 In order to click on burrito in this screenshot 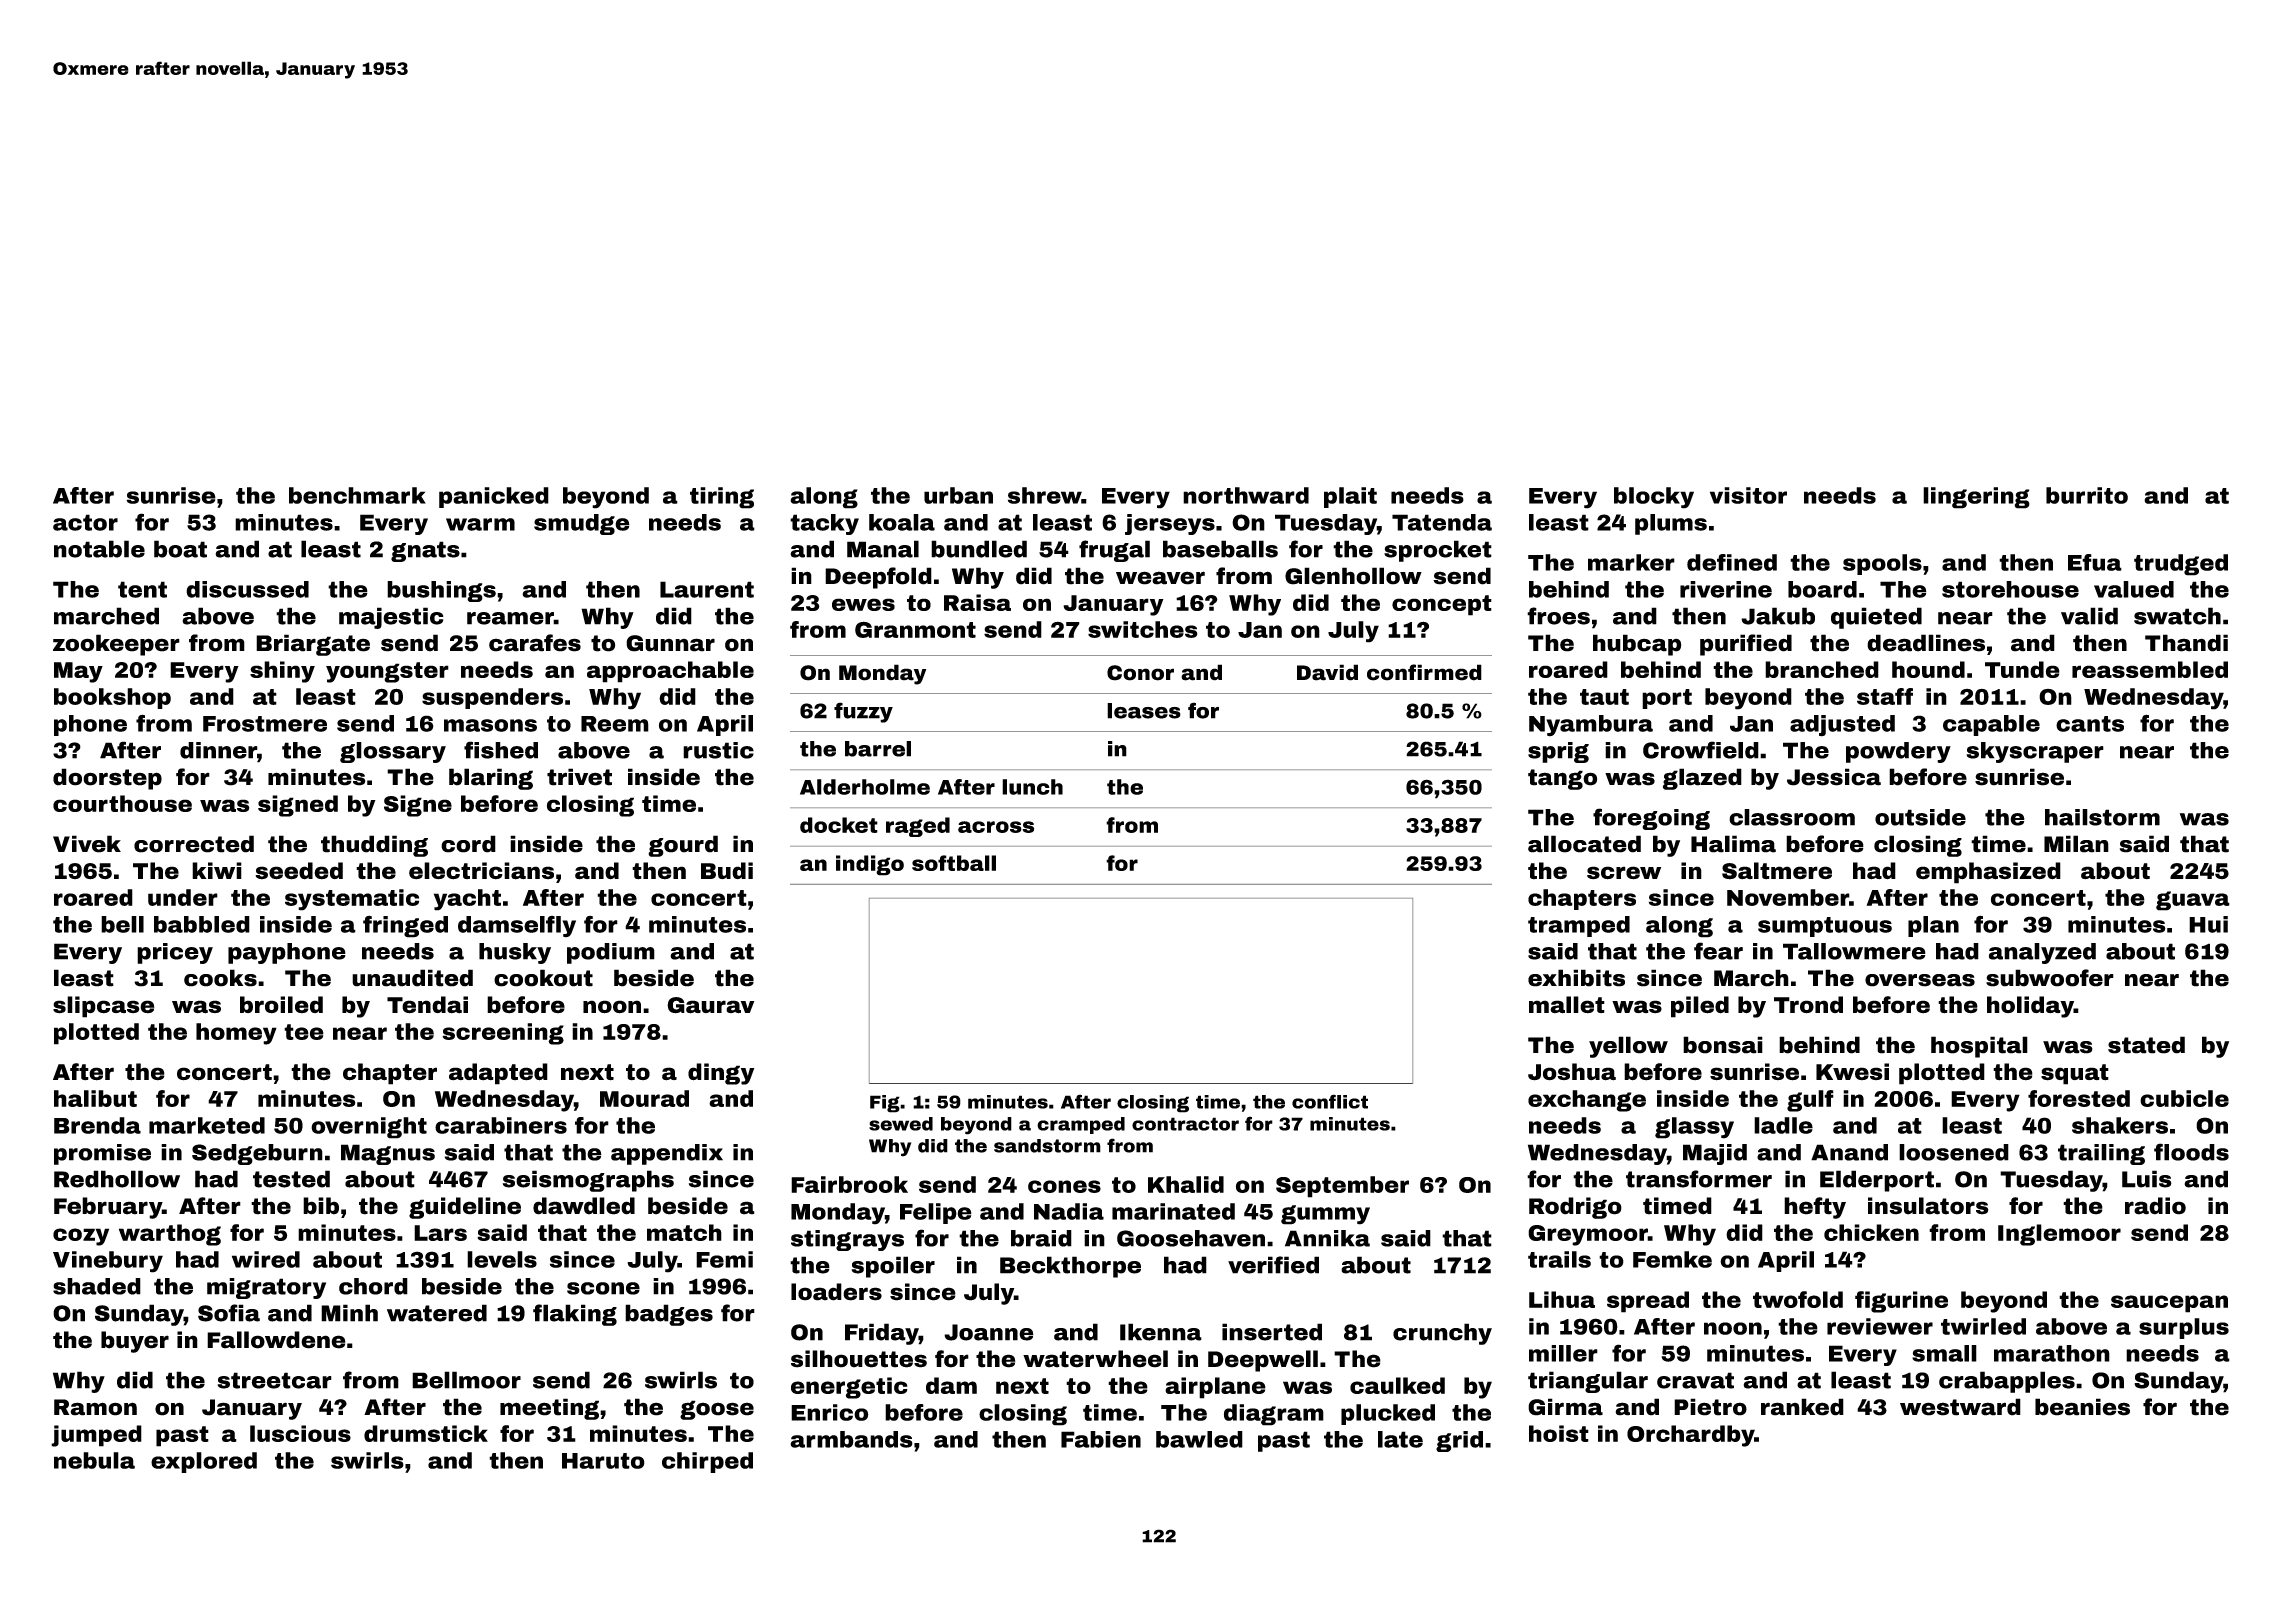, I will do `click(2087, 495)`.
